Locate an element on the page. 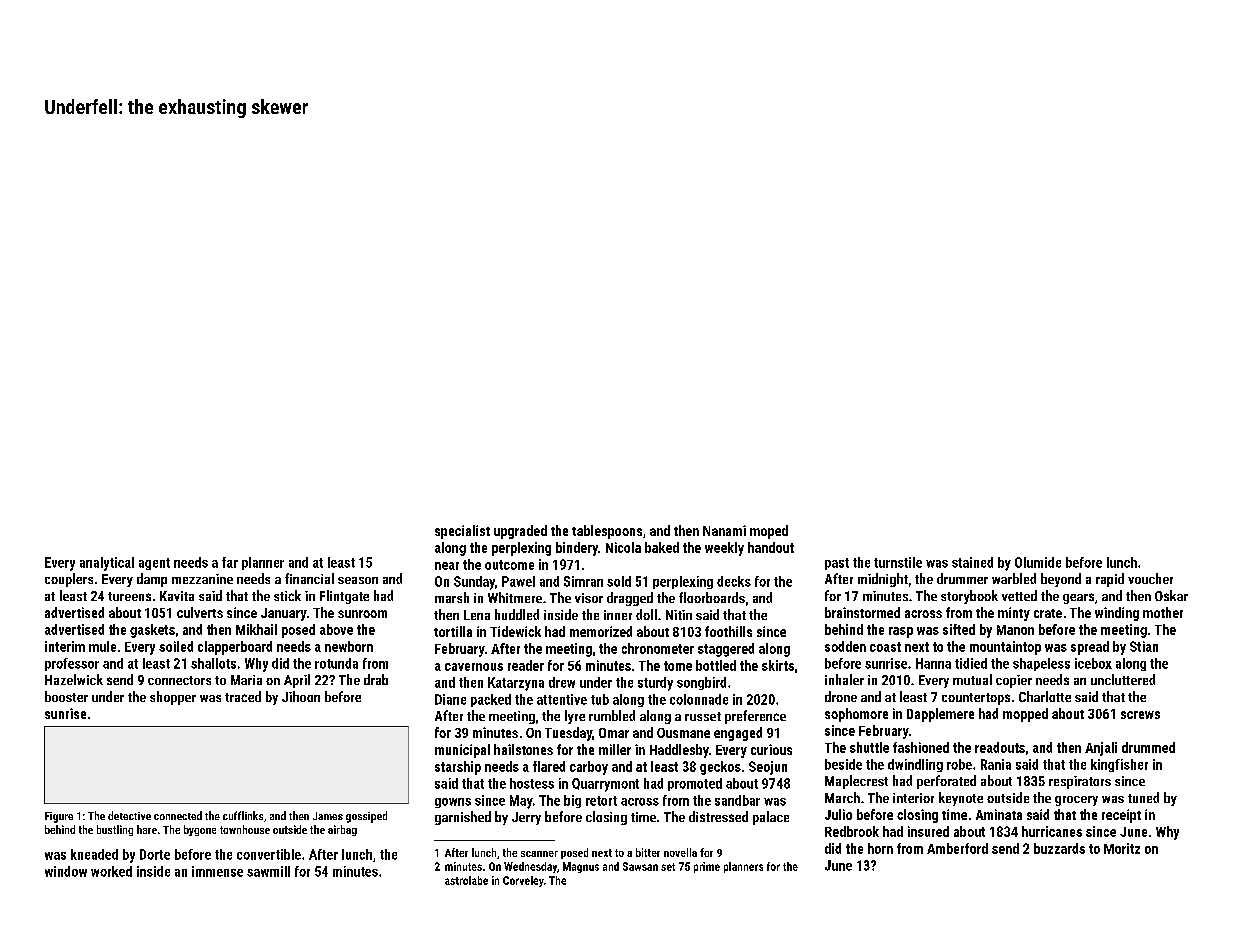 This document has width=1233, height=952. sold is located at coordinates (619, 581).
